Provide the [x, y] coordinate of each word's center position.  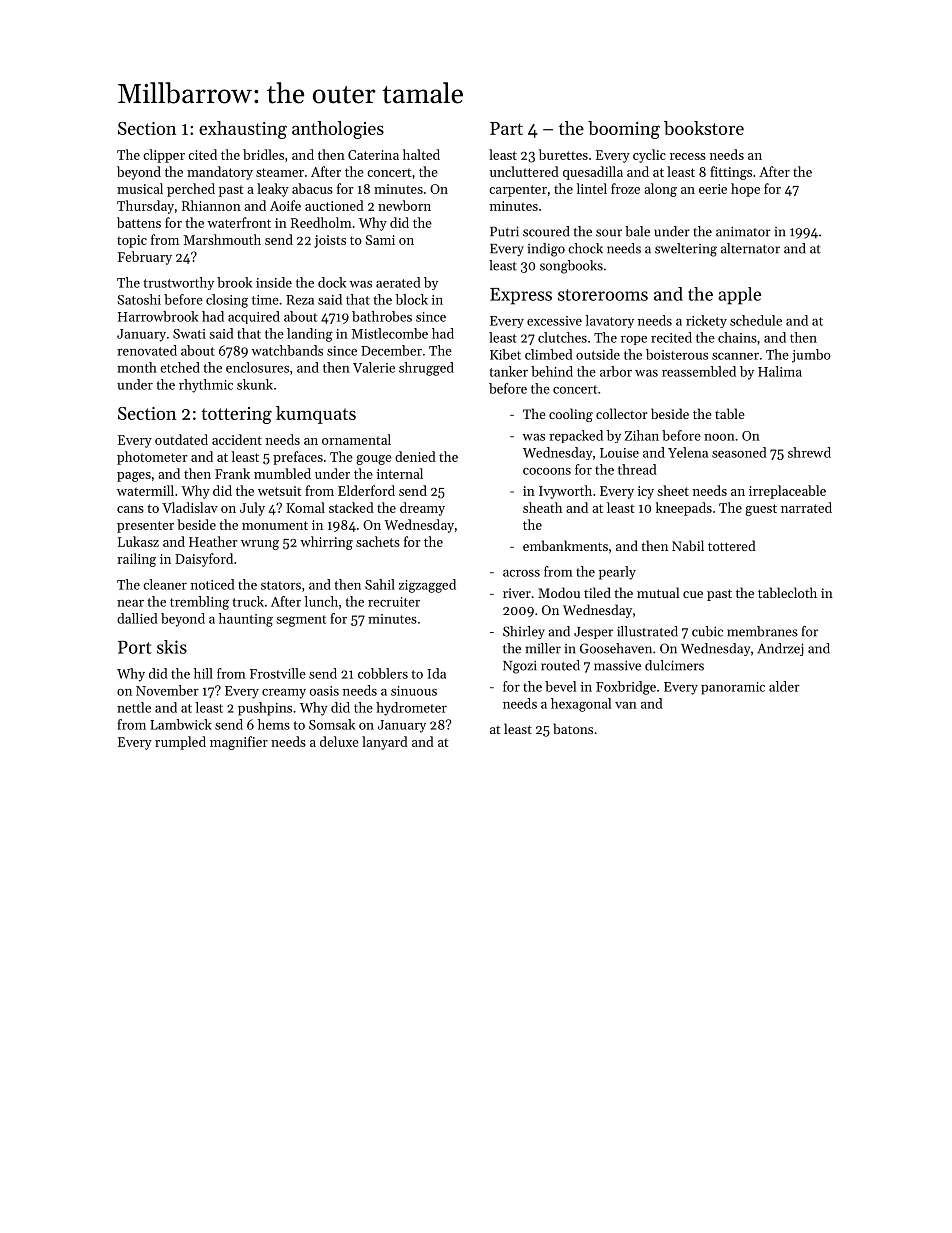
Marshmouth [222, 239]
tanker [509, 371]
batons [573, 728]
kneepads [684, 509]
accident [237, 439]
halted [421, 154]
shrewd [809, 452]
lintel [592, 188]
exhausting [243, 130]
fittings [731, 173]
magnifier [239, 743]
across [521, 573]
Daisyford [204, 560]
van [626, 705]
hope [745, 190]
